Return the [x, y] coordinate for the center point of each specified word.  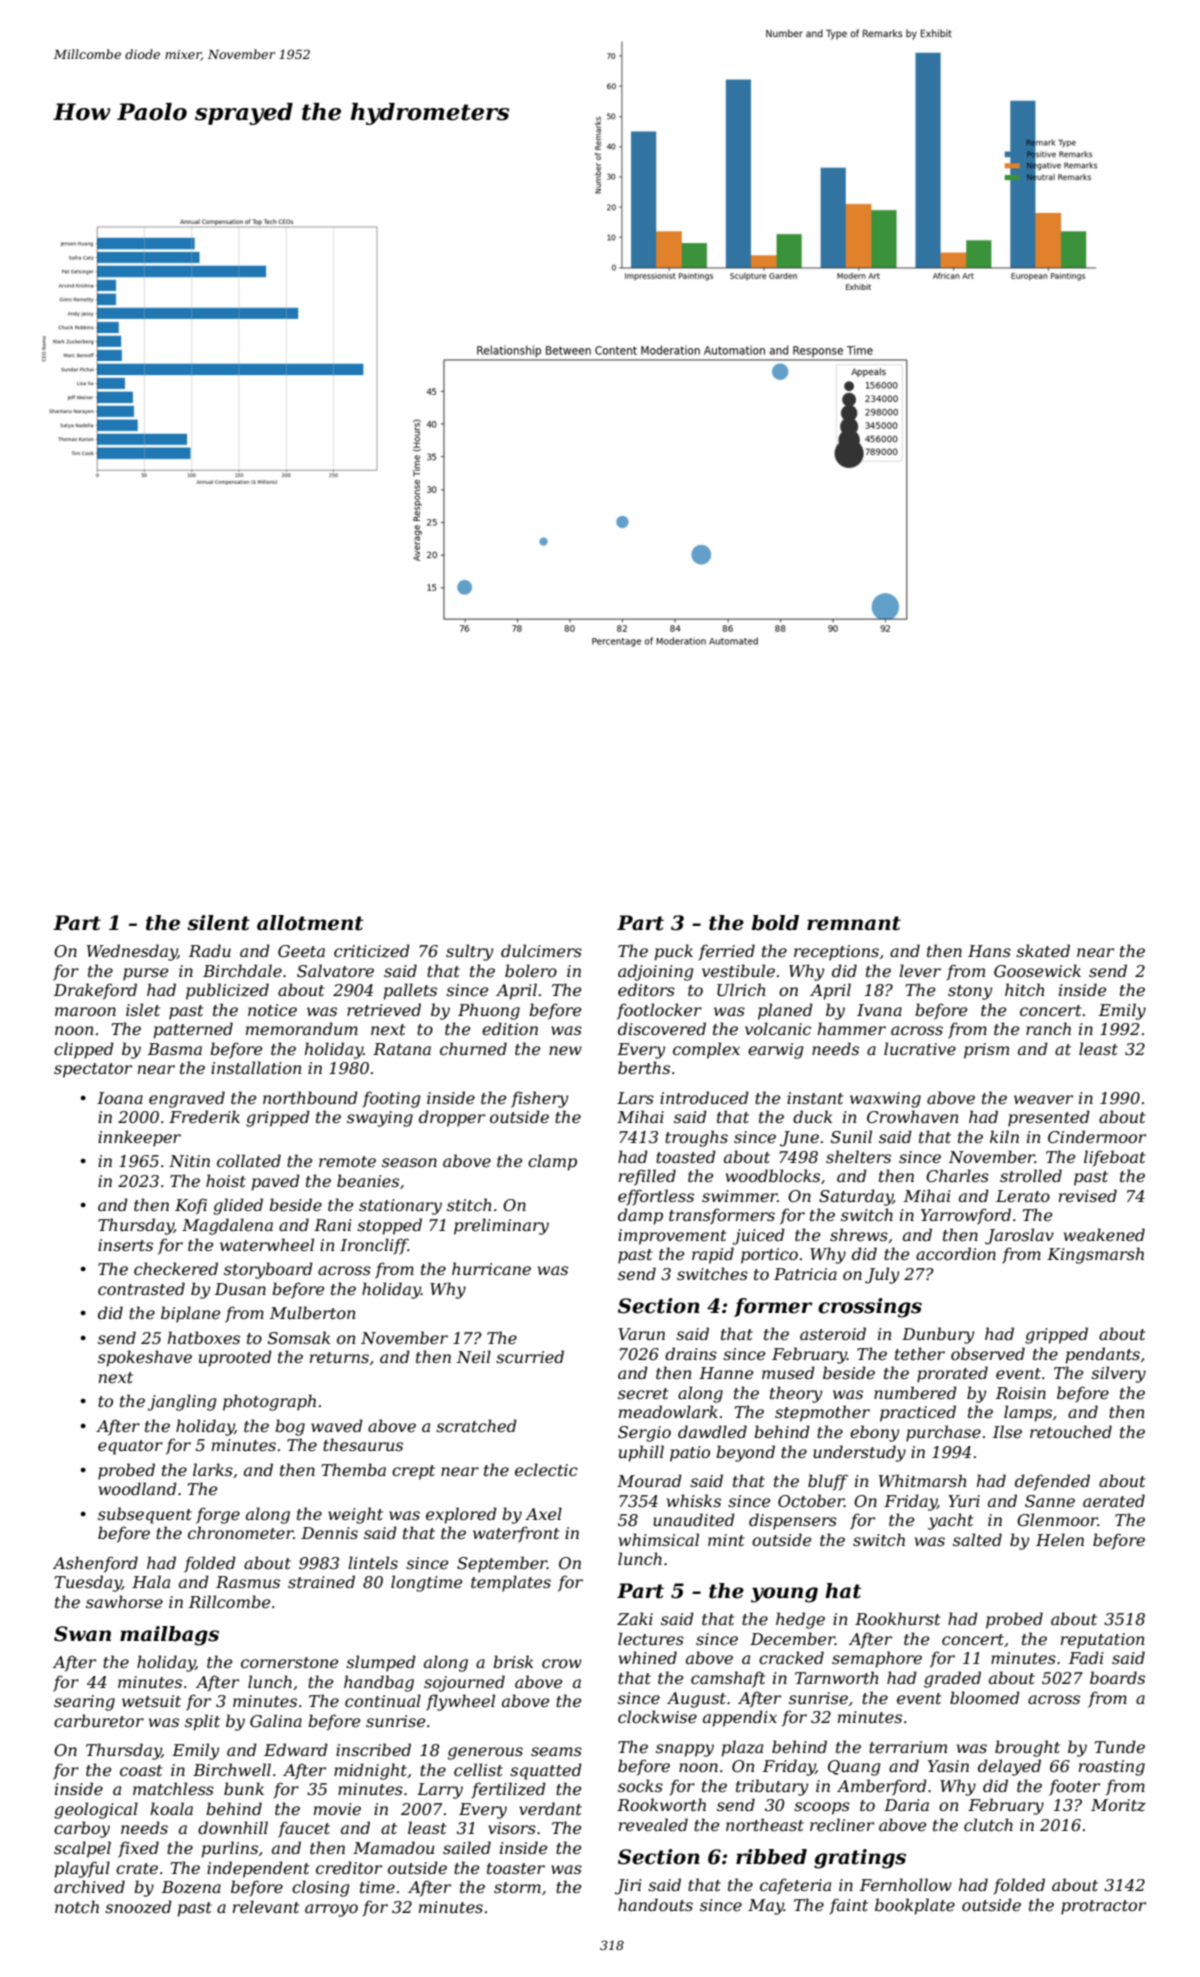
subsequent [145, 1515]
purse [146, 974]
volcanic [778, 1028]
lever [920, 970]
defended [1052, 1482]
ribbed [771, 1857]
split [202, 1722]
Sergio [644, 1434]
